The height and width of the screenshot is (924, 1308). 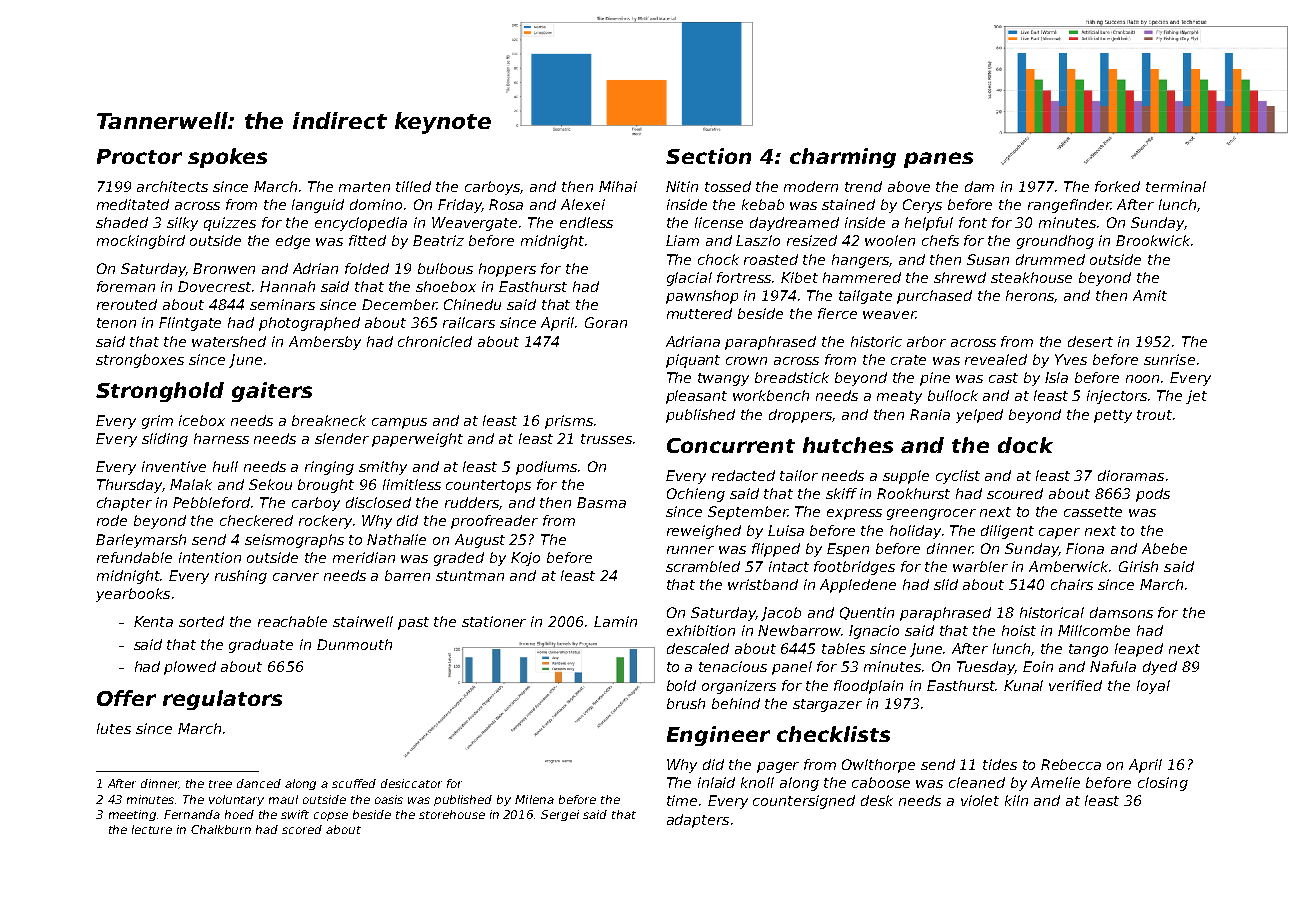 What do you see at coordinates (690, 550) in the screenshot?
I see `runner` at bounding box center [690, 550].
